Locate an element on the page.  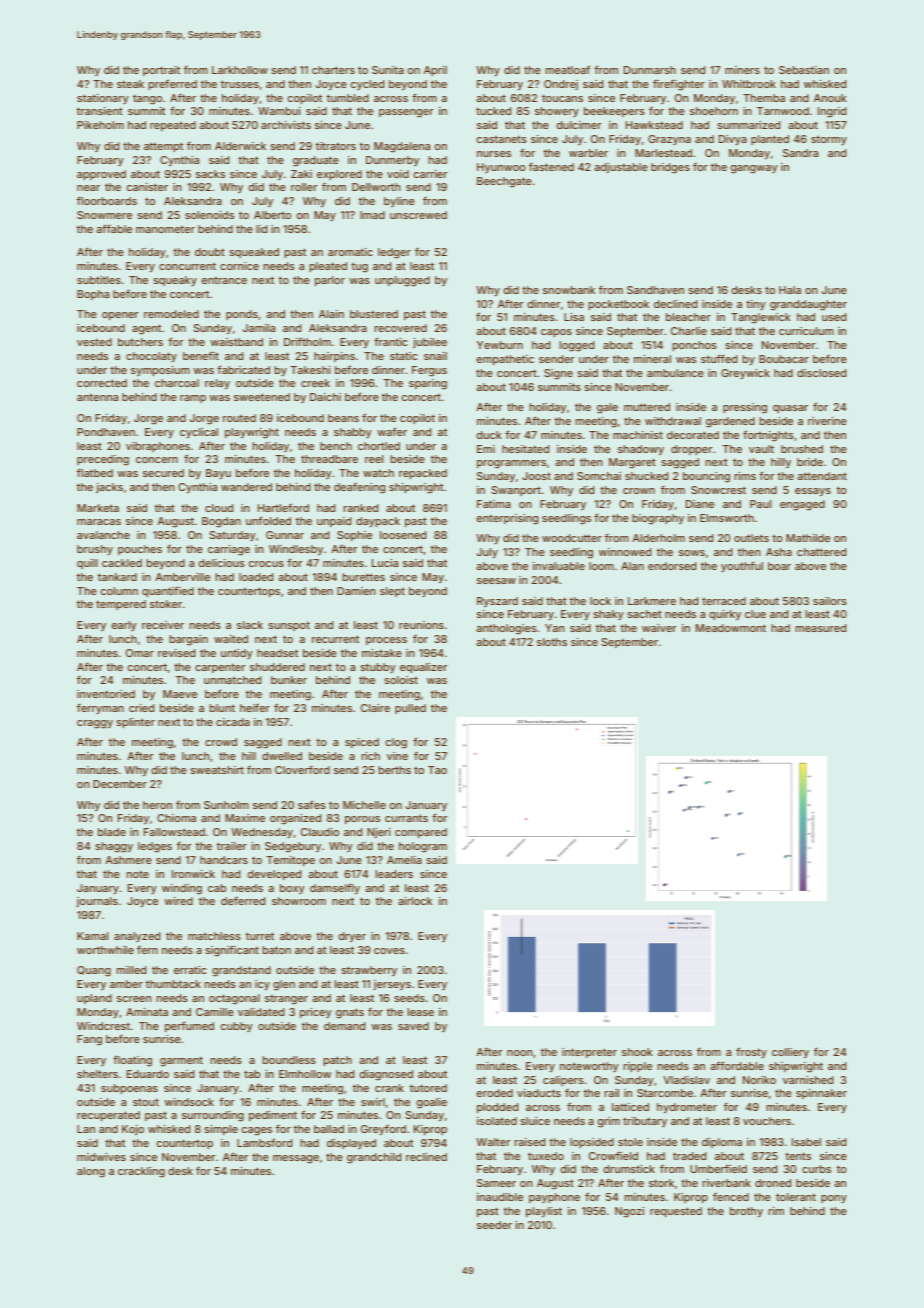
hologram is located at coordinates (423, 847).
